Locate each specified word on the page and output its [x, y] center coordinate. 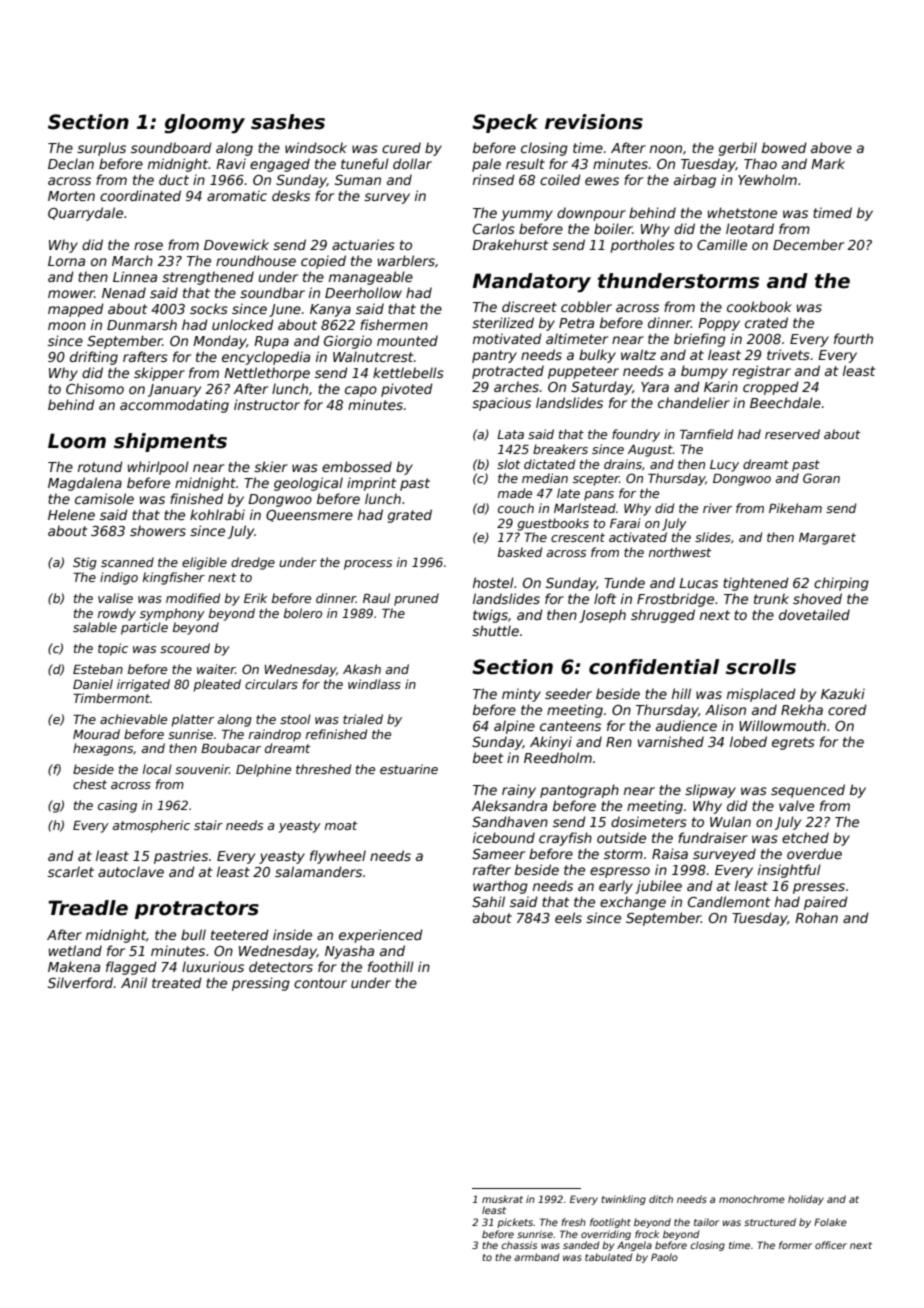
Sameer [498, 854]
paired [826, 903]
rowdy [117, 614]
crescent [578, 537]
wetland [75, 950]
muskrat [502, 1199]
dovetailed [814, 614]
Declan [71, 163]
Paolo [664, 1257]
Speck [505, 123]
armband [536, 1257]
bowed [784, 147]
